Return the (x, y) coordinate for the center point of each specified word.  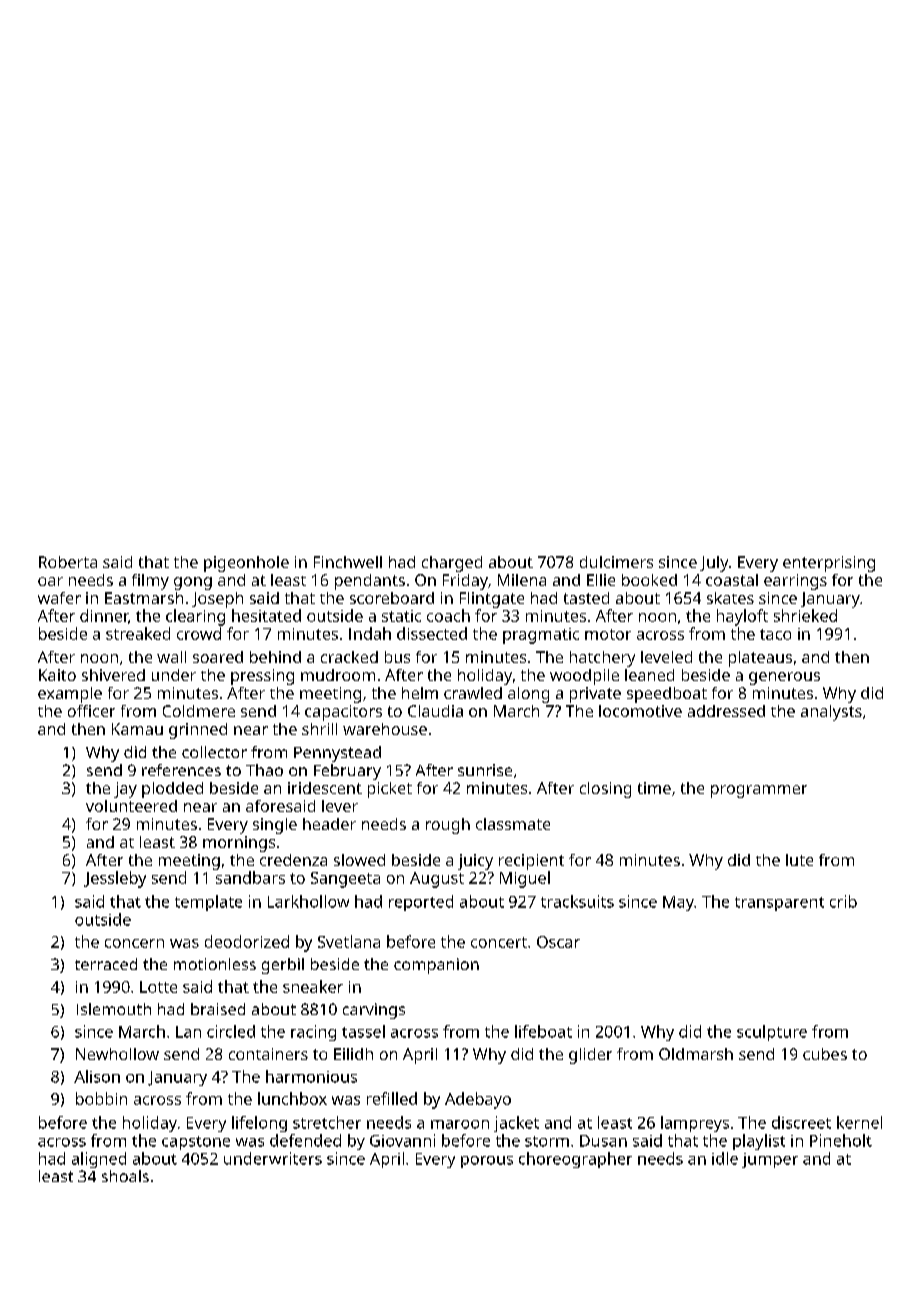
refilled (392, 1098)
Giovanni (402, 1140)
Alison (97, 1076)
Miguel (525, 879)
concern (134, 943)
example (70, 695)
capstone (196, 1143)
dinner (104, 616)
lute (799, 860)
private (595, 695)
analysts (831, 713)
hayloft (742, 617)
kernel (859, 1122)
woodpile (584, 677)
